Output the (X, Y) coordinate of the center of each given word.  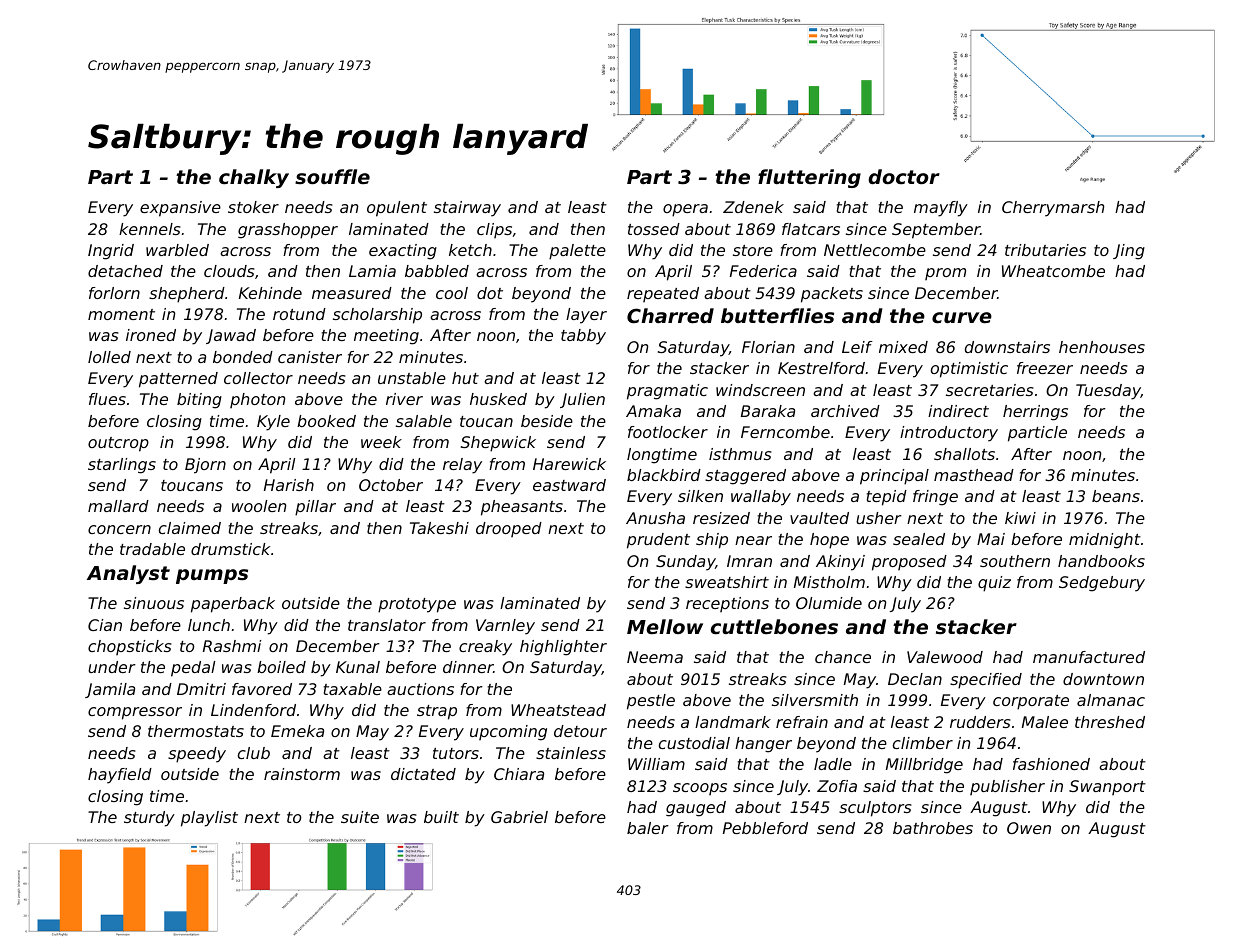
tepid (887, 498)
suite (360, 817)
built (441, 817)
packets (832, 295)
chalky (254, 178)
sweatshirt (727, 582)
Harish (289, 485)
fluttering (809, 178)
